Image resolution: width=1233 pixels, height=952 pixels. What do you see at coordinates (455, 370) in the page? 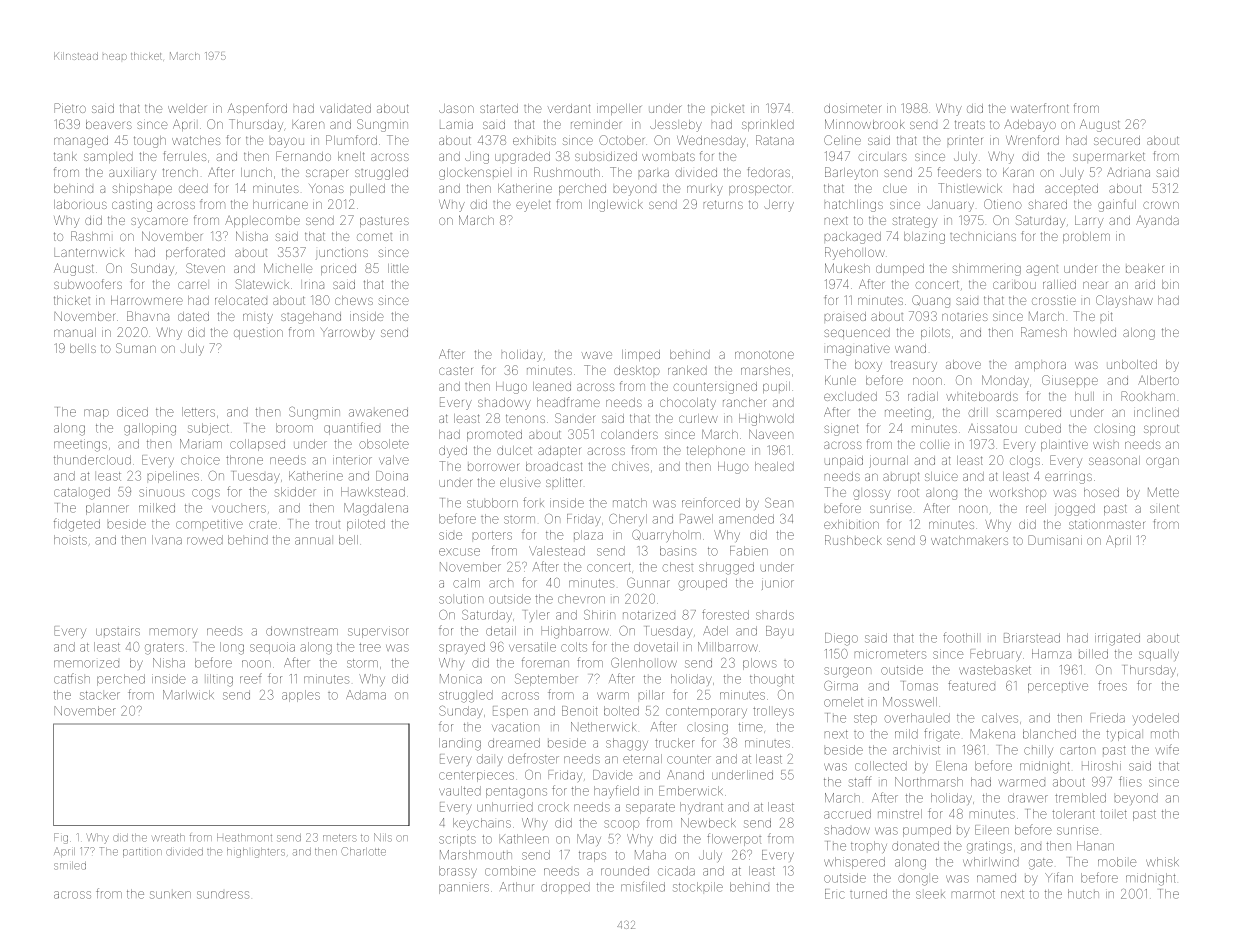
I see `caster` at bounding box center [455, 370].
